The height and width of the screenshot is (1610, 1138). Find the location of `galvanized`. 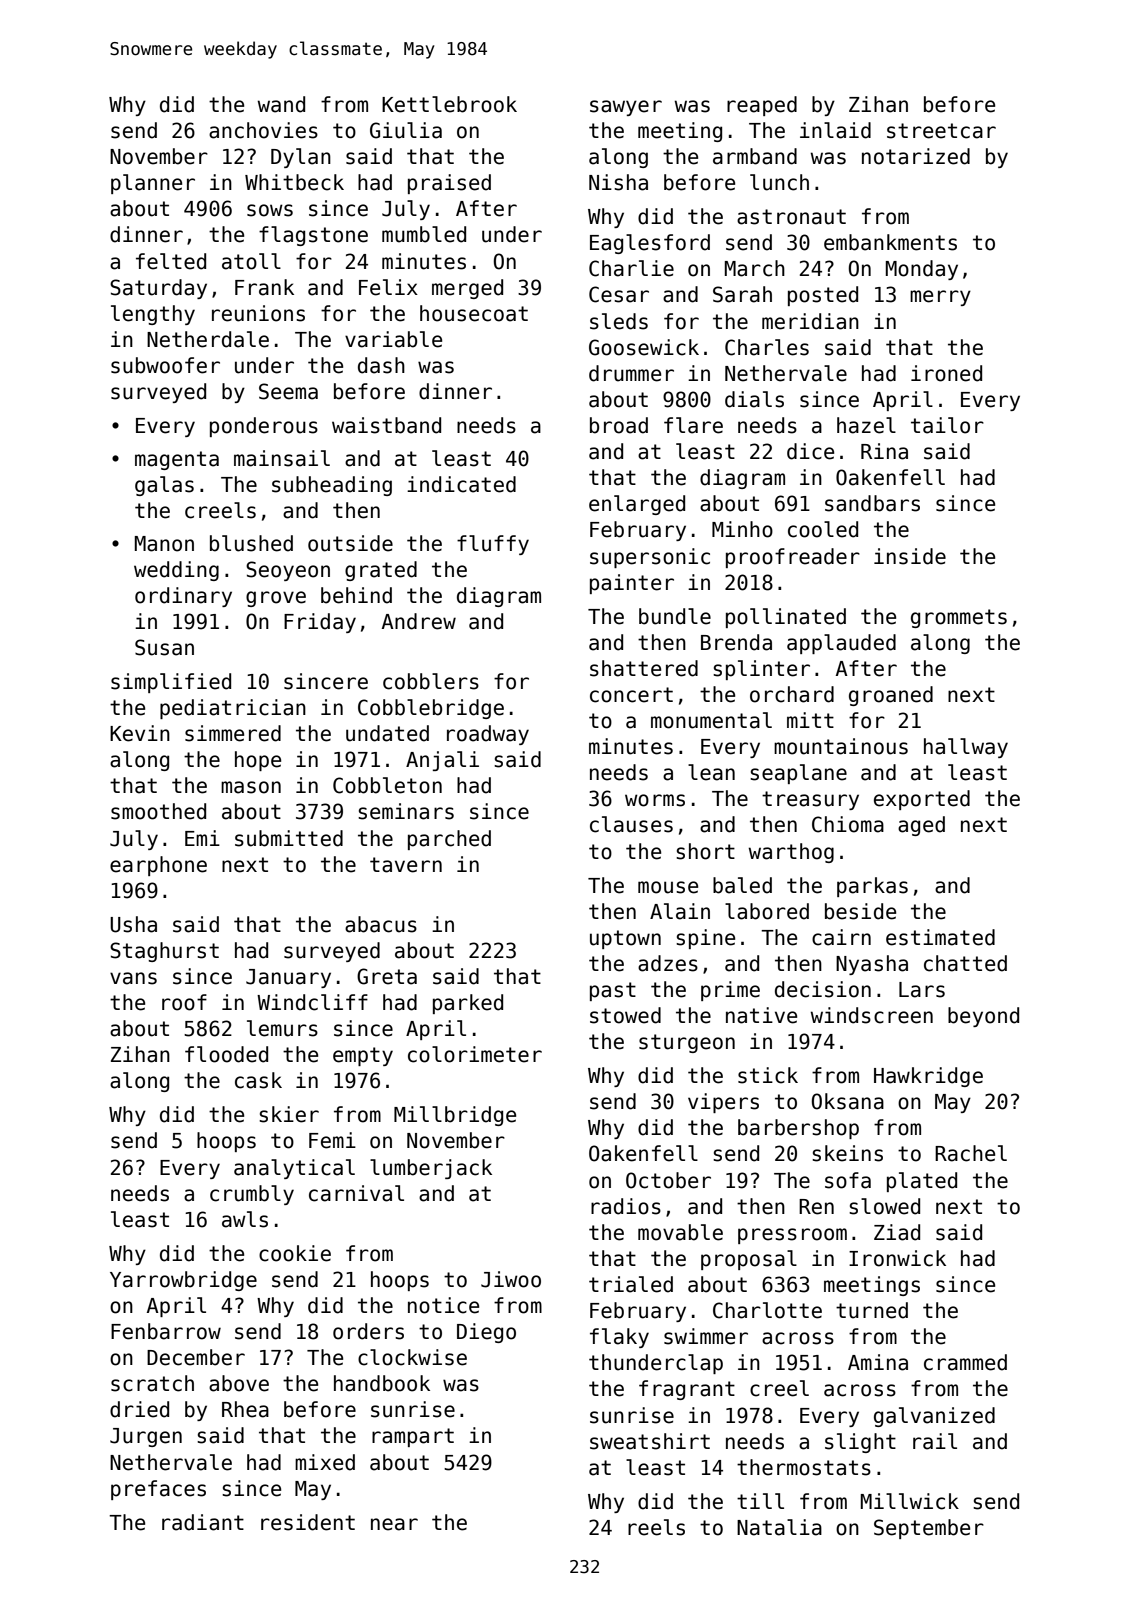

galvanized is located at coordinates (934, 1417).
